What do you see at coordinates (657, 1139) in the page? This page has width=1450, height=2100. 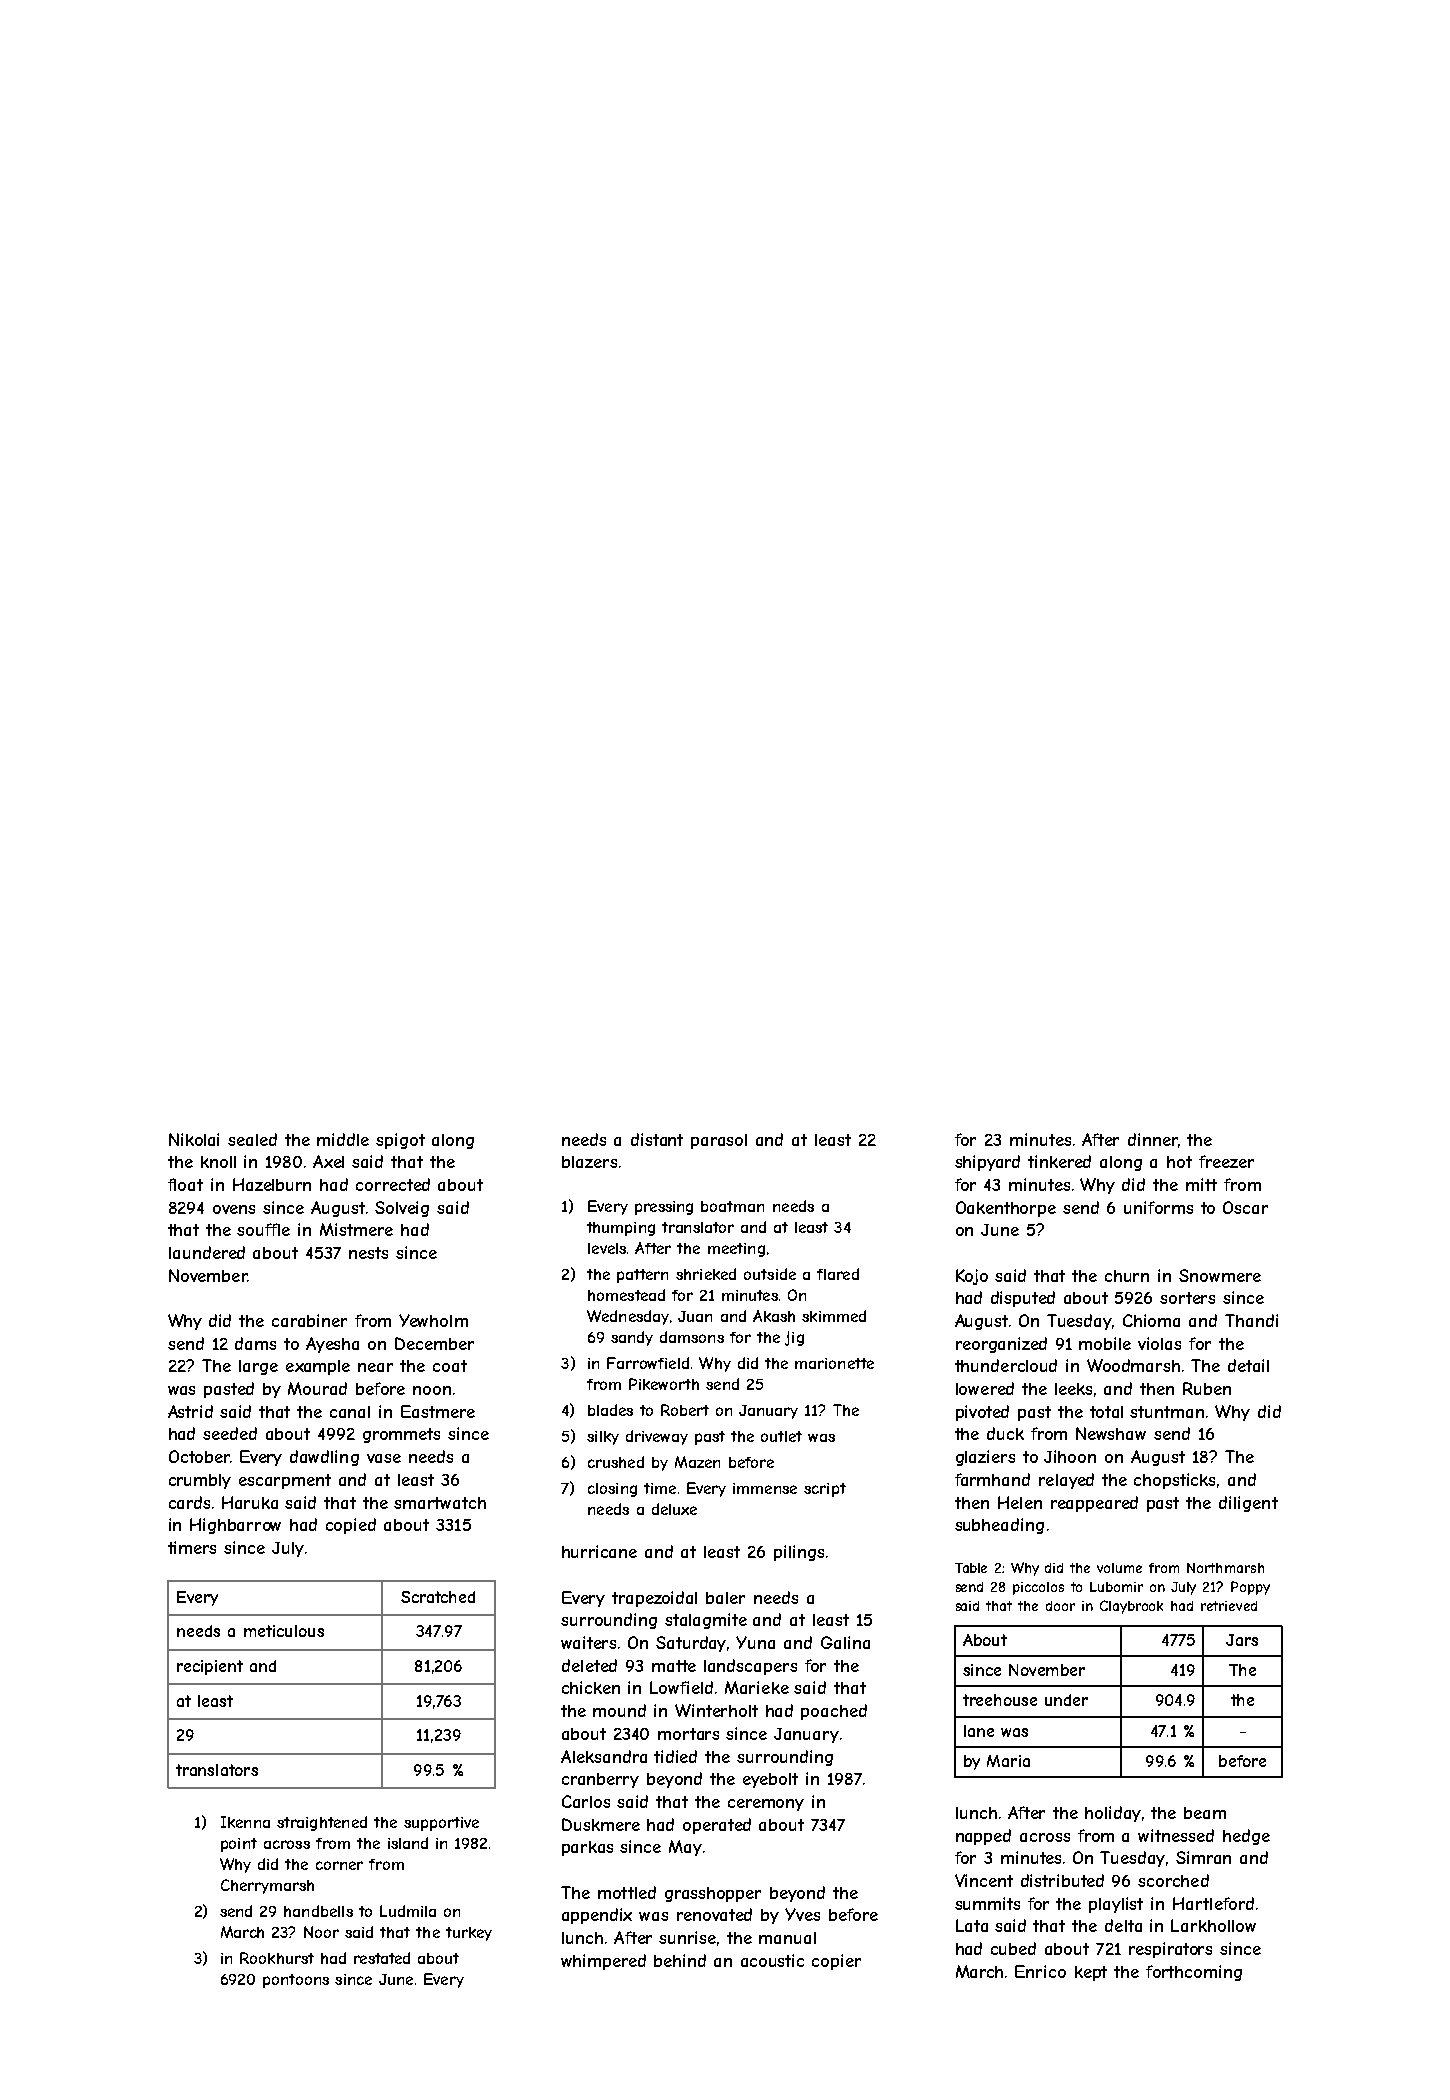 I see `distant` at bounding box center [657, 1139].
